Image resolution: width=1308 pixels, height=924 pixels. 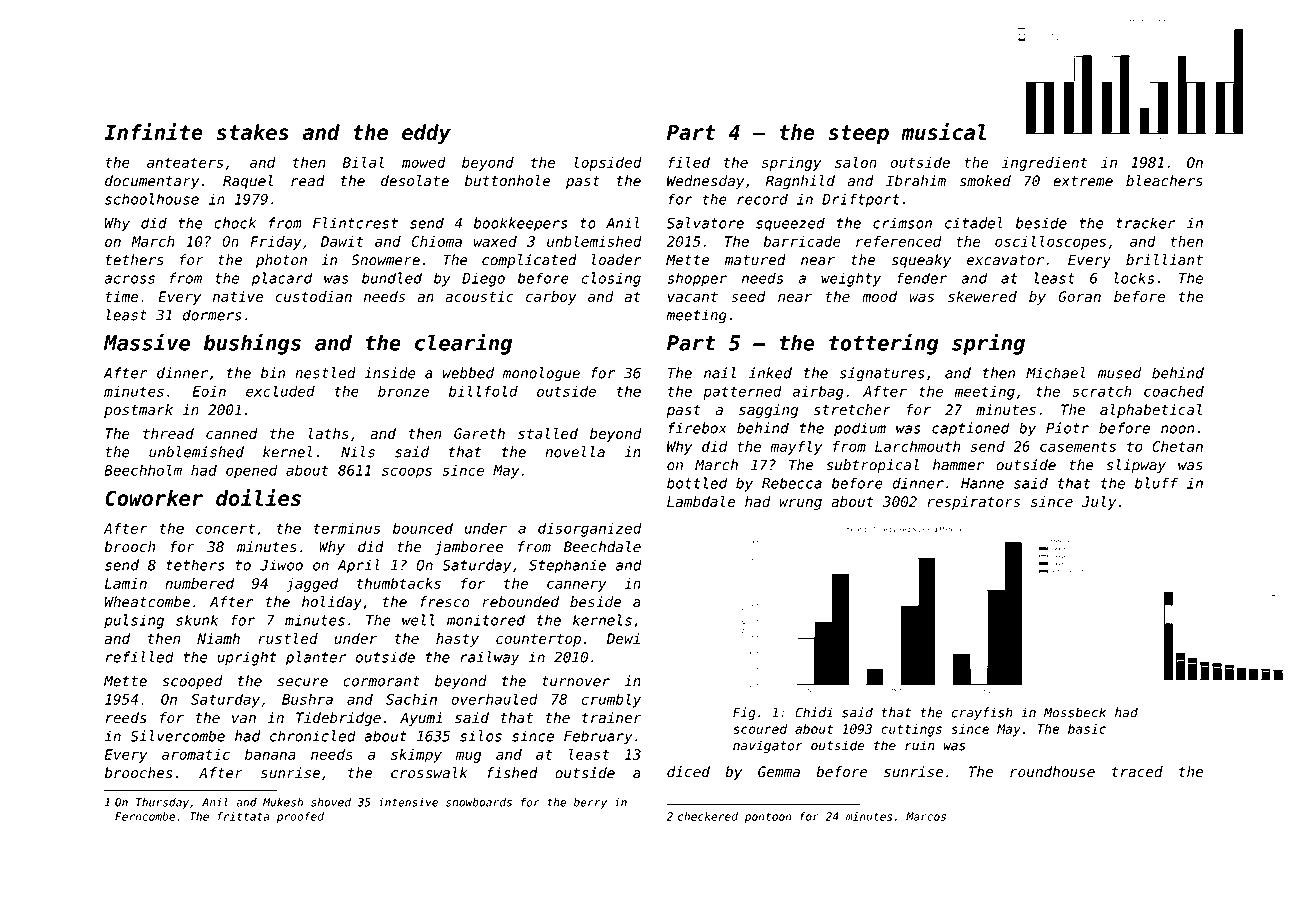 I want to click on smoked, so click(x=985, y=181).
